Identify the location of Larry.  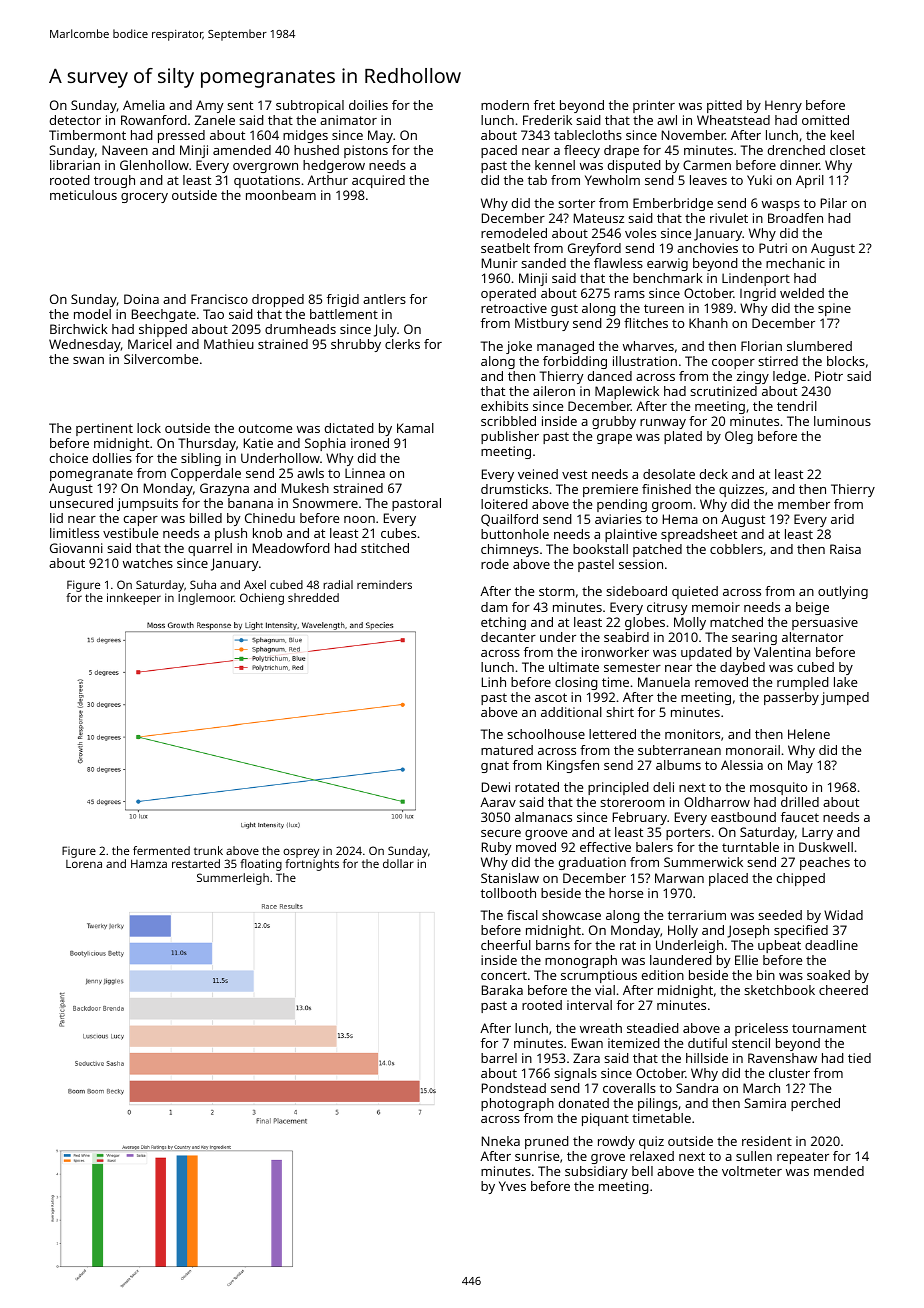
(817, 833).
